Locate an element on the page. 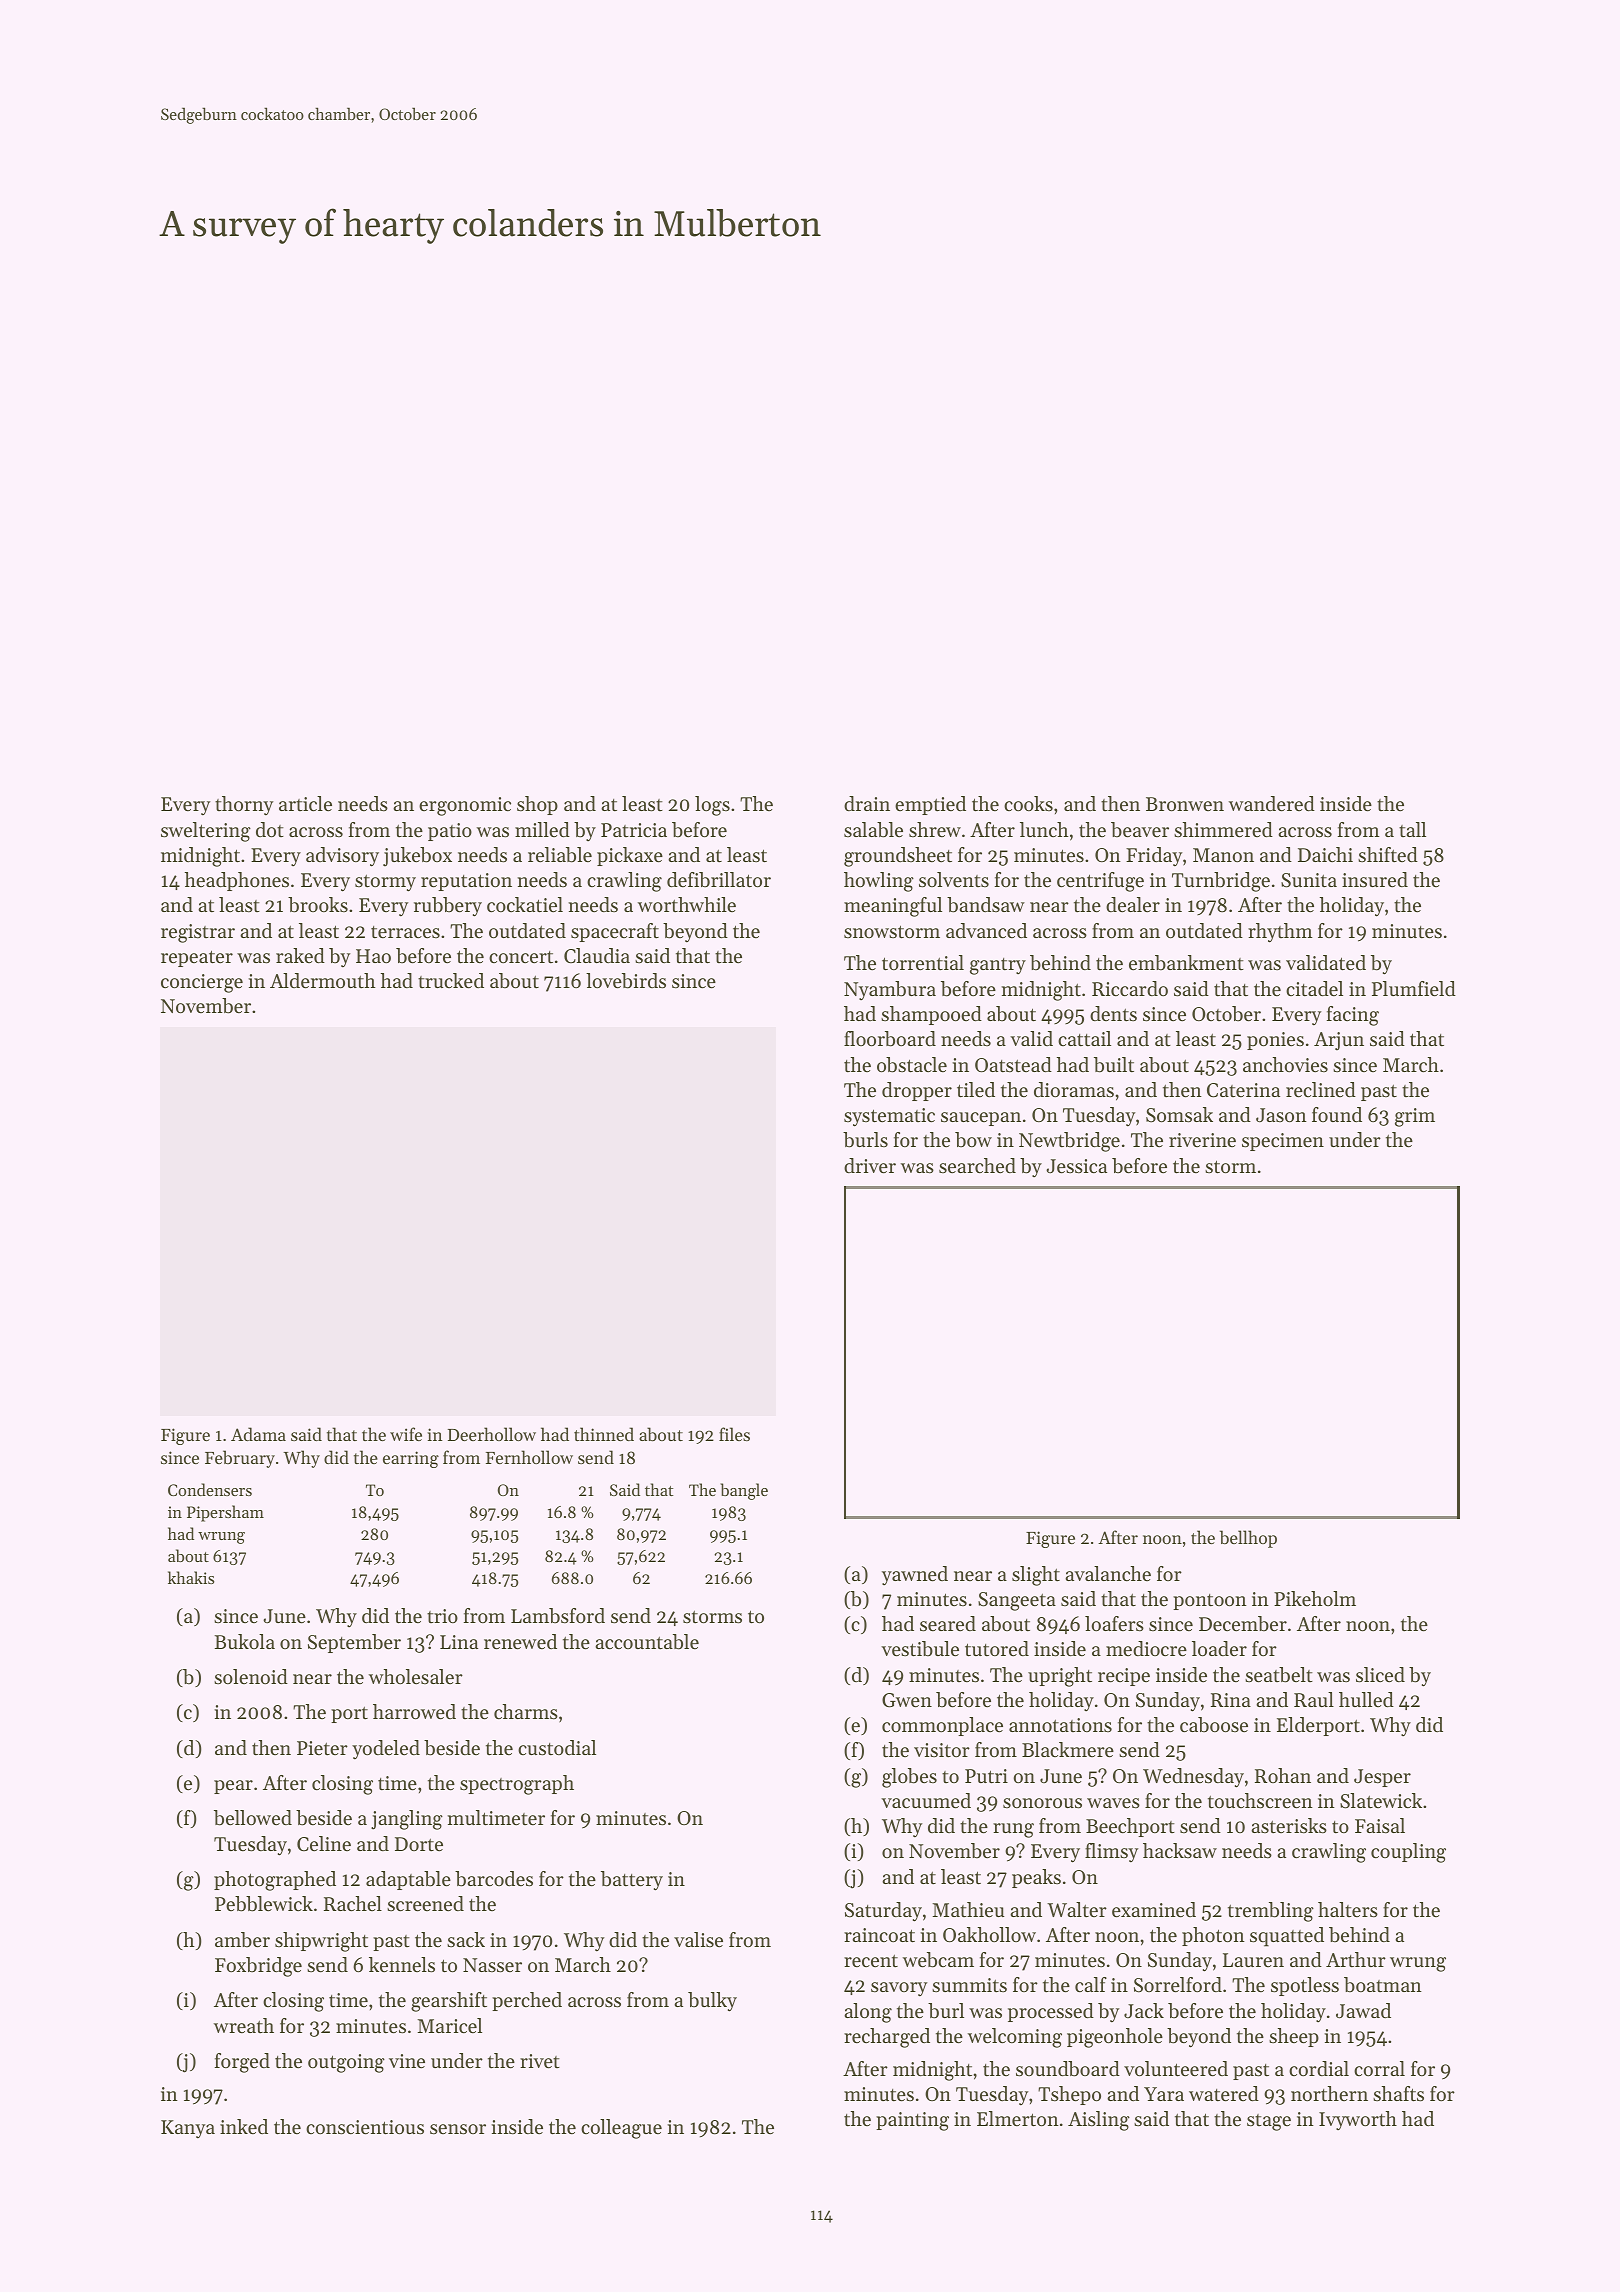 The image size is (1620, 2292). trio is located at coordinates (442, 1616).
